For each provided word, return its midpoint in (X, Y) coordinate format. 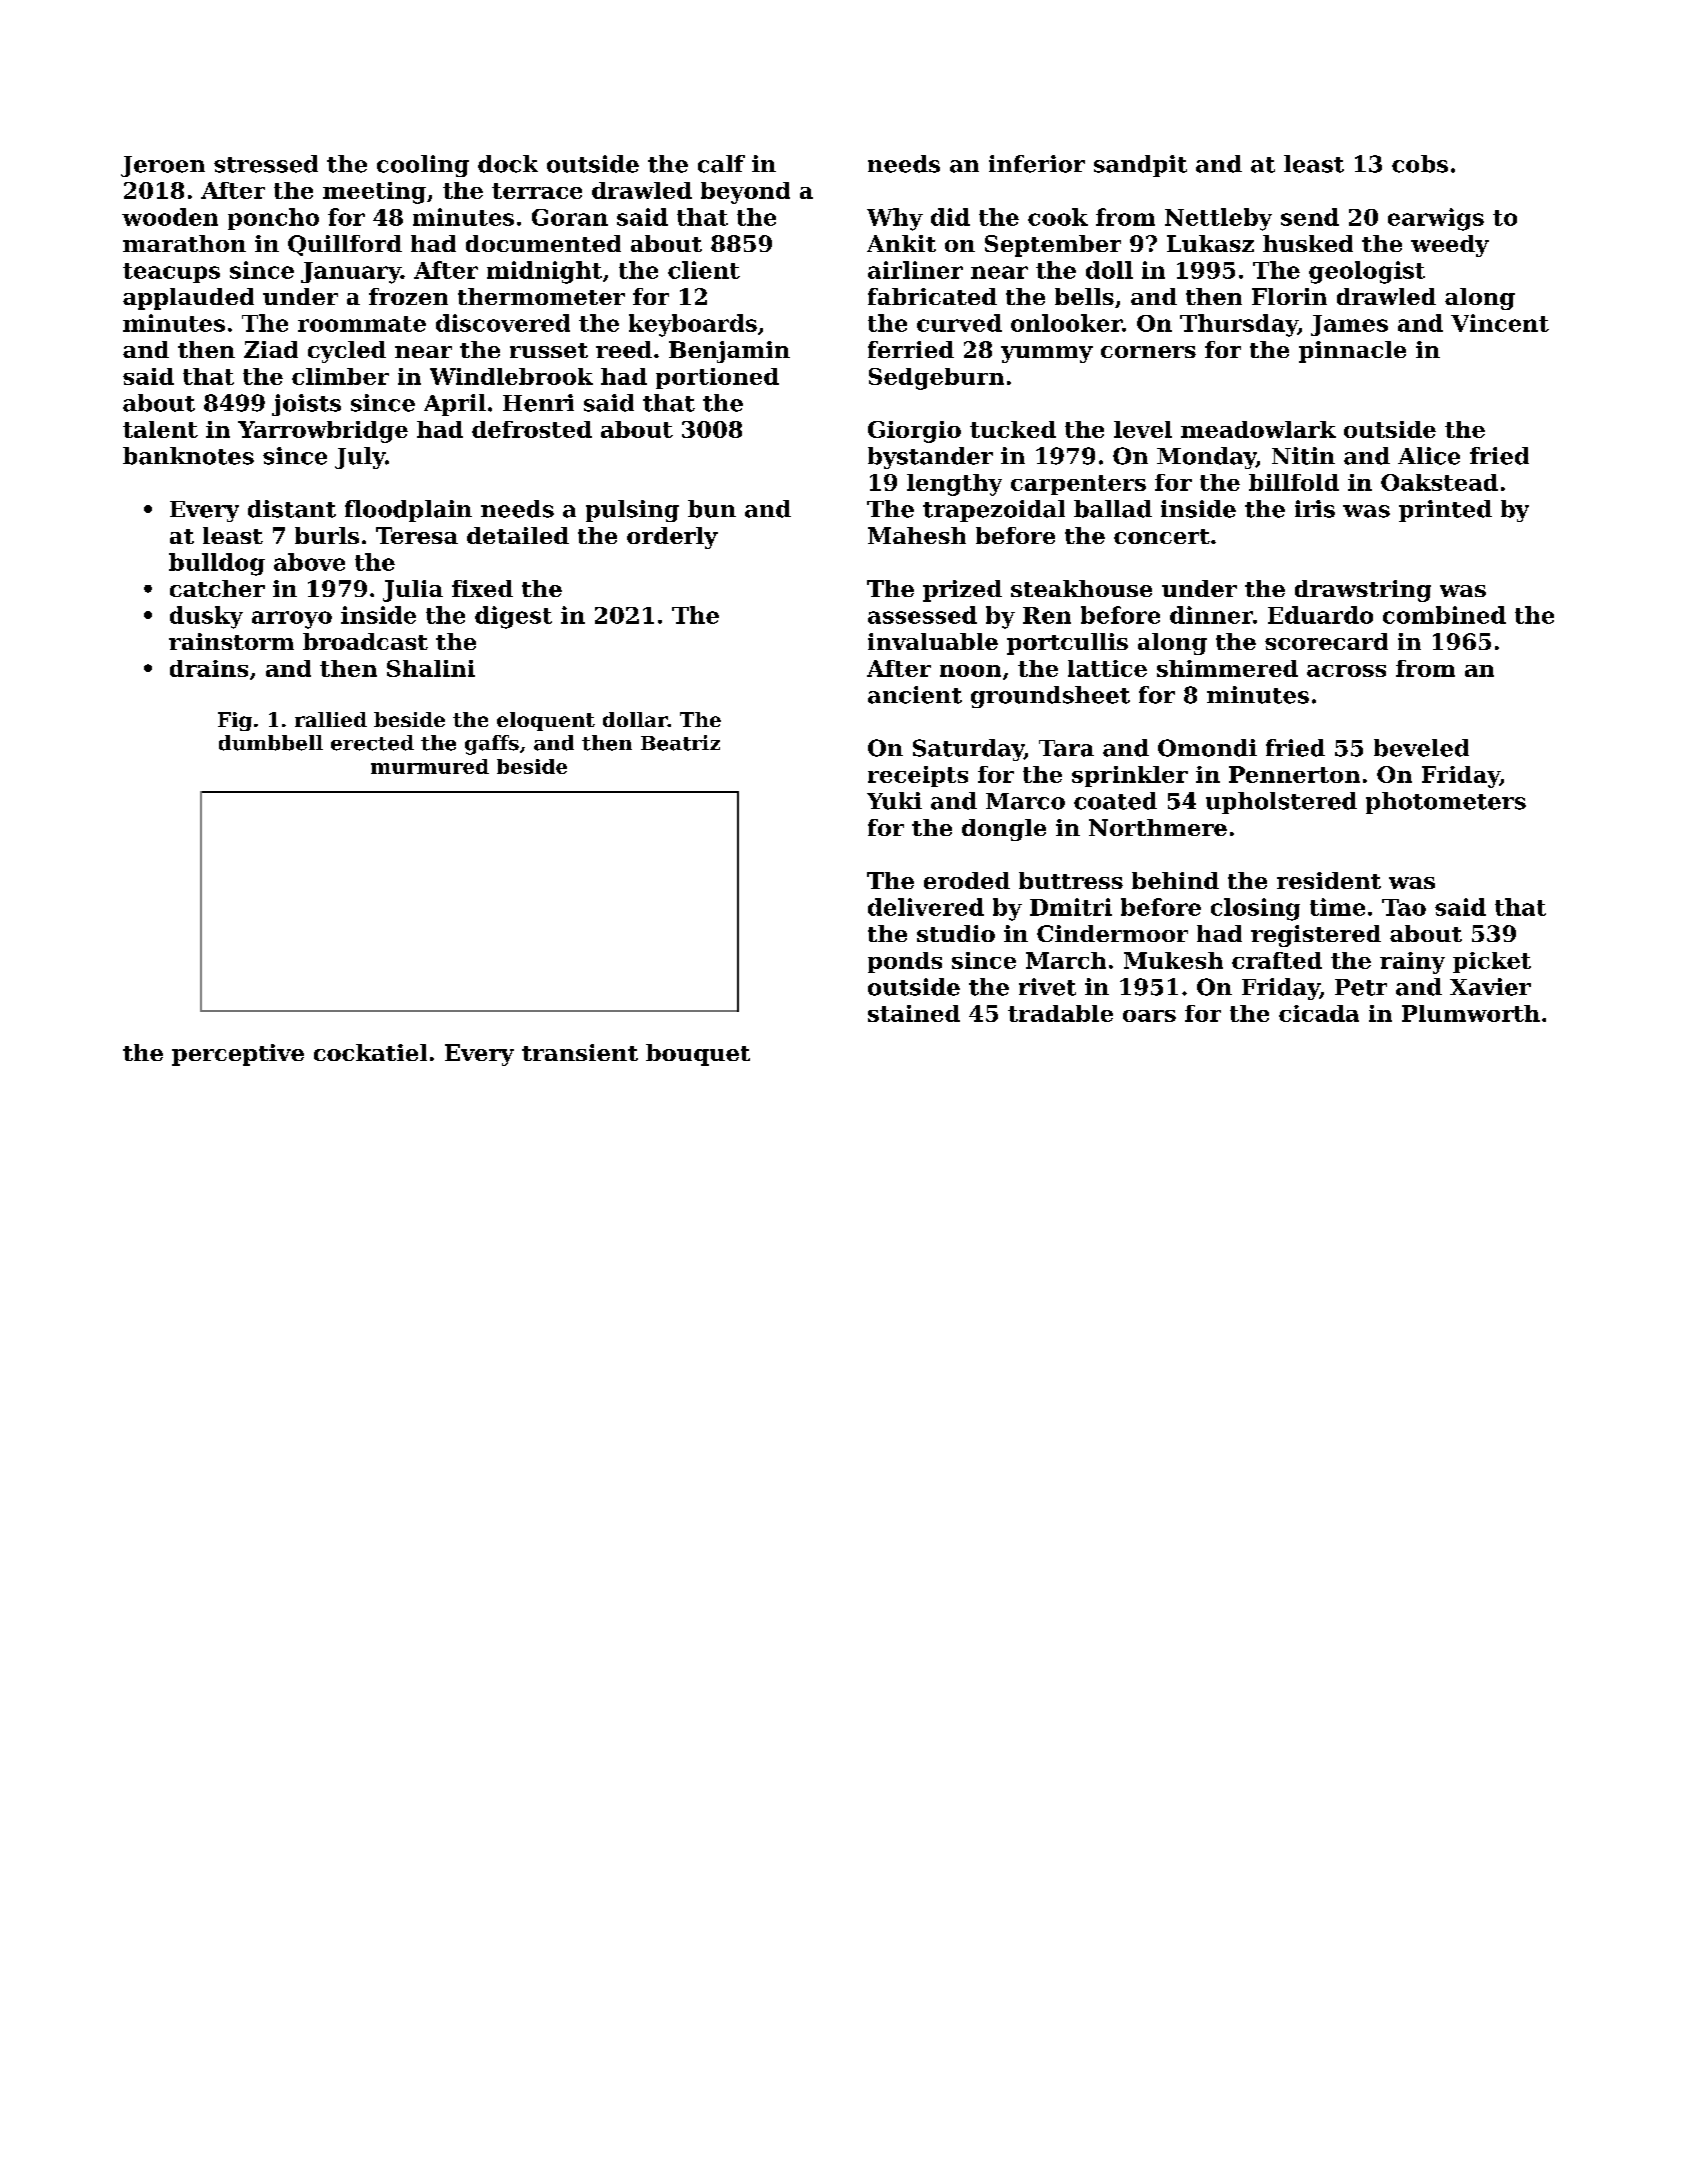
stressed (266, 164)
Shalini (431, 668)
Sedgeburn (936, 379)
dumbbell (271, 743)
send (1310, 217)
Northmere (1158, 827)
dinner (1211, 615)
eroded (967, 880)
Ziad (271, 349)
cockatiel (370, 1052)
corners (1148, 352)
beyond (745, 193)
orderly (672, 538)
